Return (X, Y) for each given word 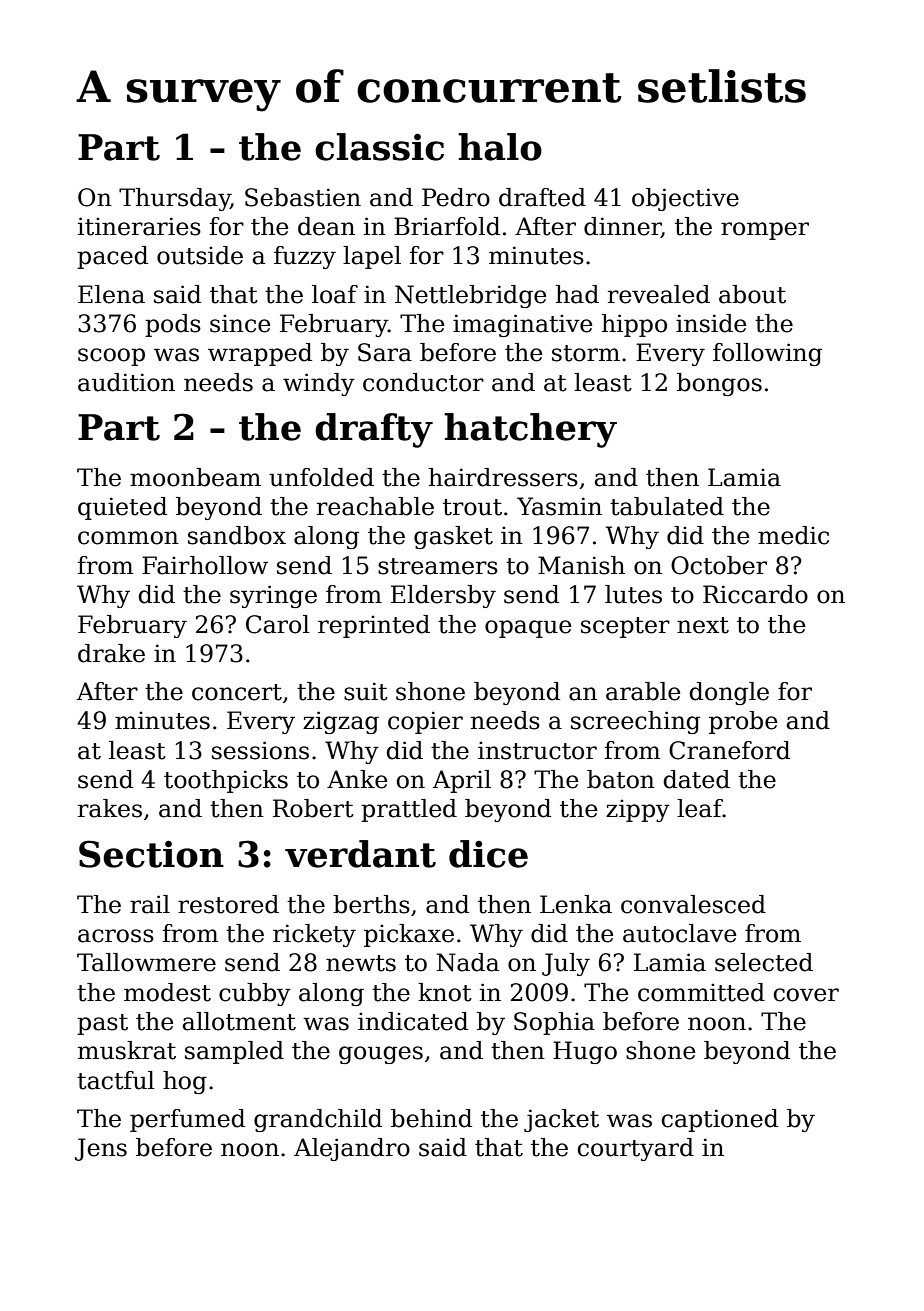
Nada (467, 962)
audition (126, 382)
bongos (719, 384)
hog (185, 1082)
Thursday (175, 199)
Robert (313, 808)
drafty (374, 430)
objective (685, 199)
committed (701, 992)
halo (500, 147)
